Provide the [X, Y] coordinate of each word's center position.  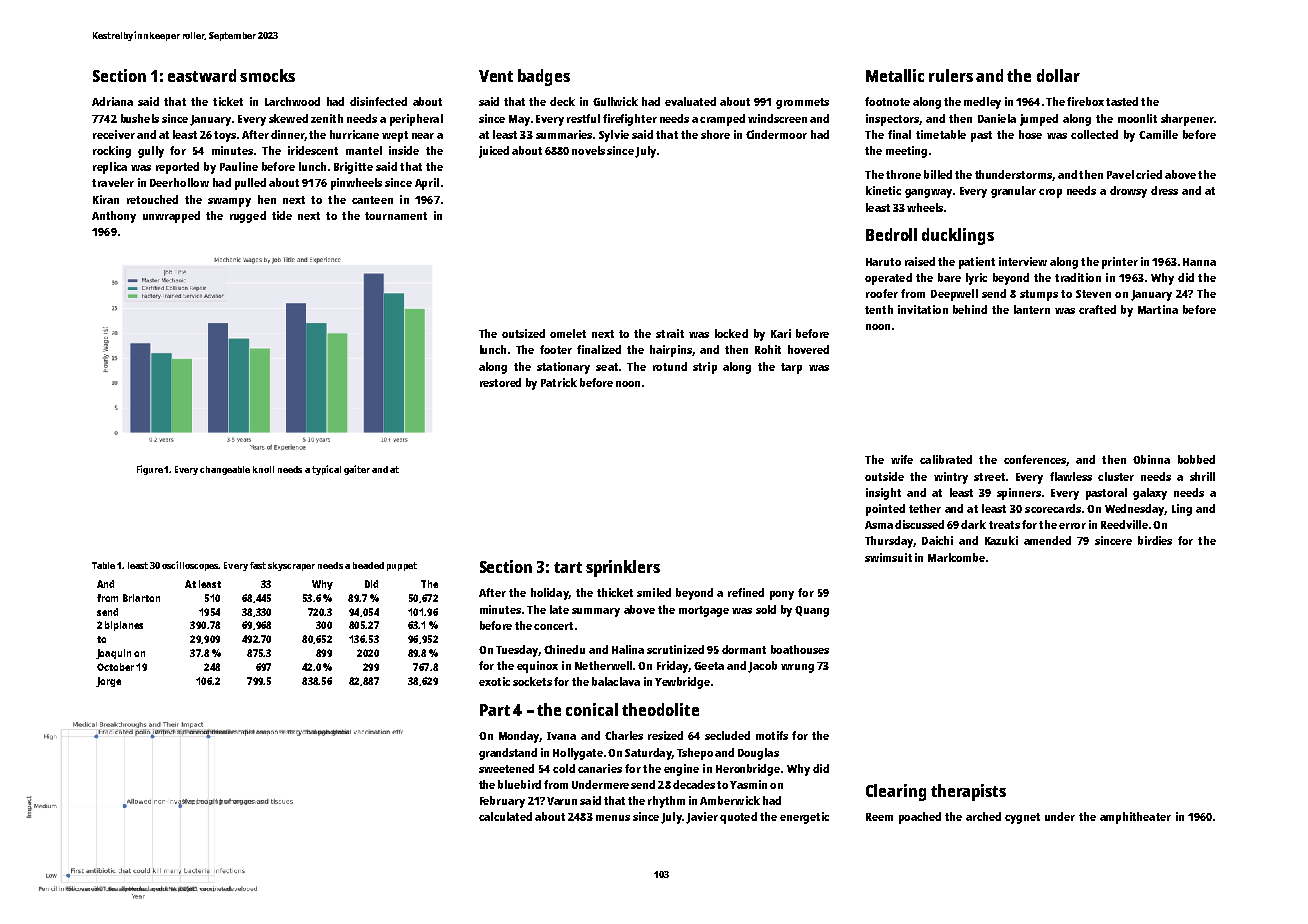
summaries [564, 134]
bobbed [1196, 459]
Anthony [114, 217]
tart [568, 567]
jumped [1039, 120]
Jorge [108, 682]
